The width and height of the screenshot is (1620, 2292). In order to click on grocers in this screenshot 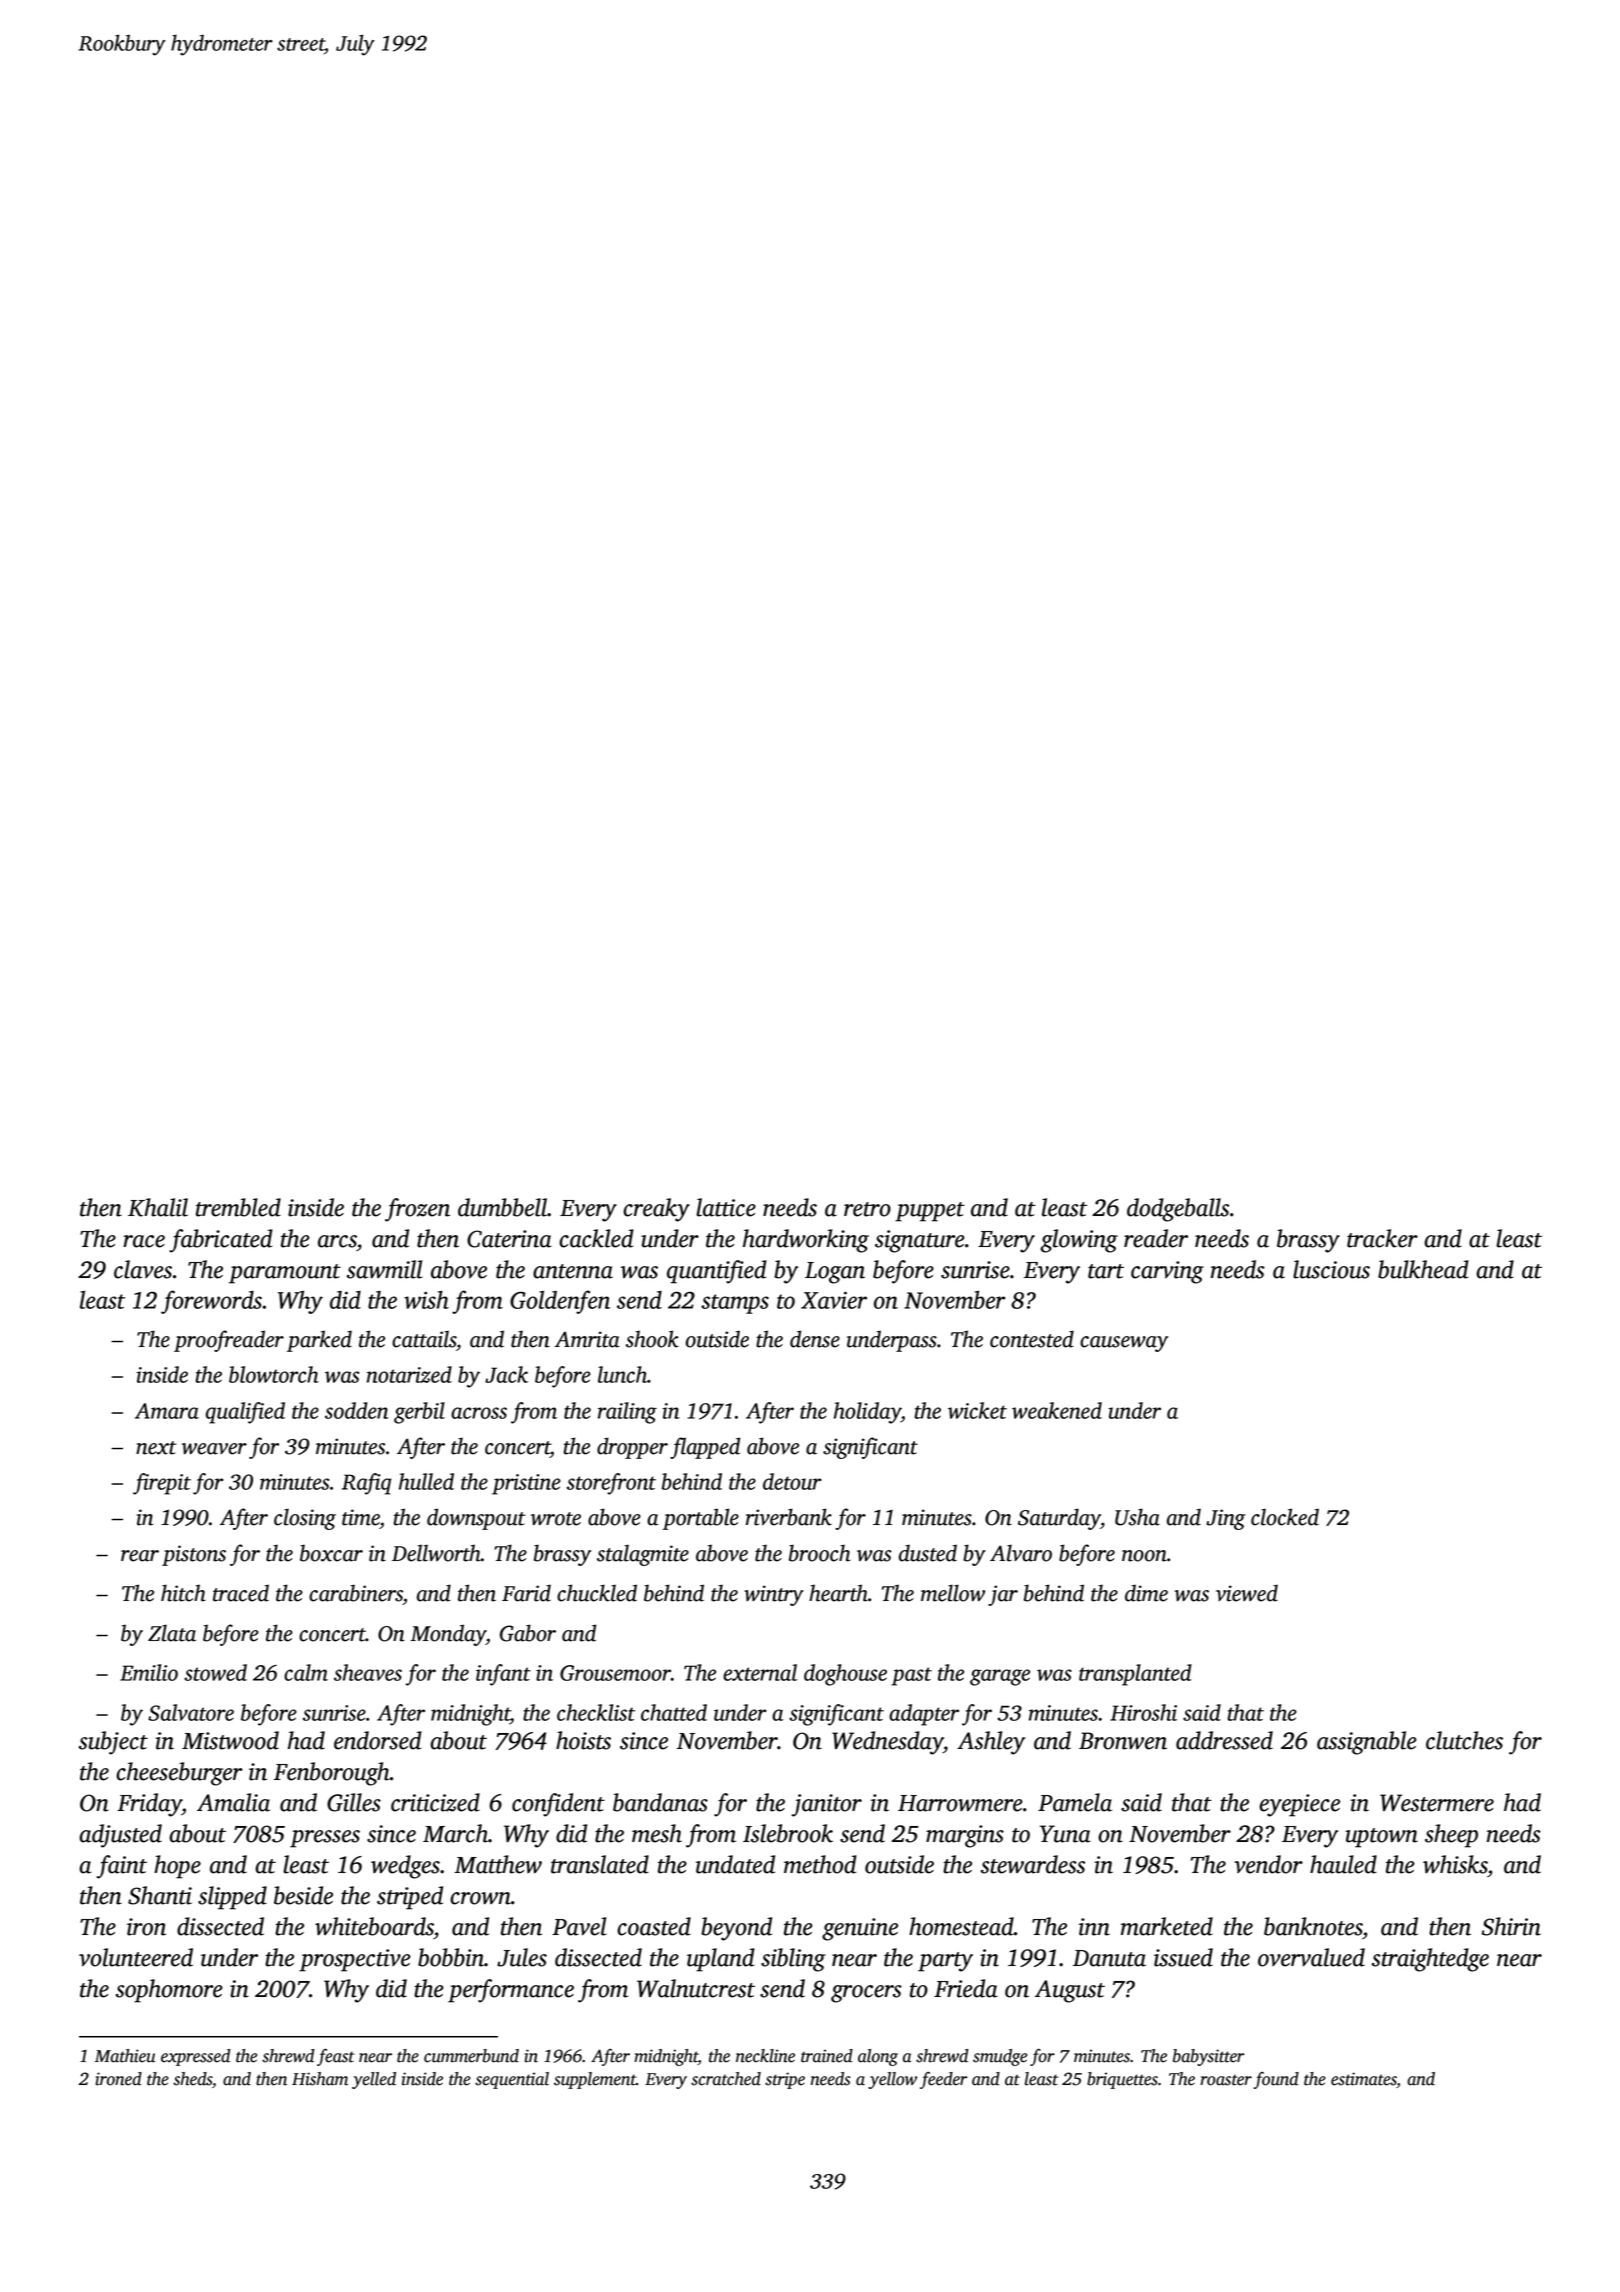, I will do `click(866, 1994)`.
